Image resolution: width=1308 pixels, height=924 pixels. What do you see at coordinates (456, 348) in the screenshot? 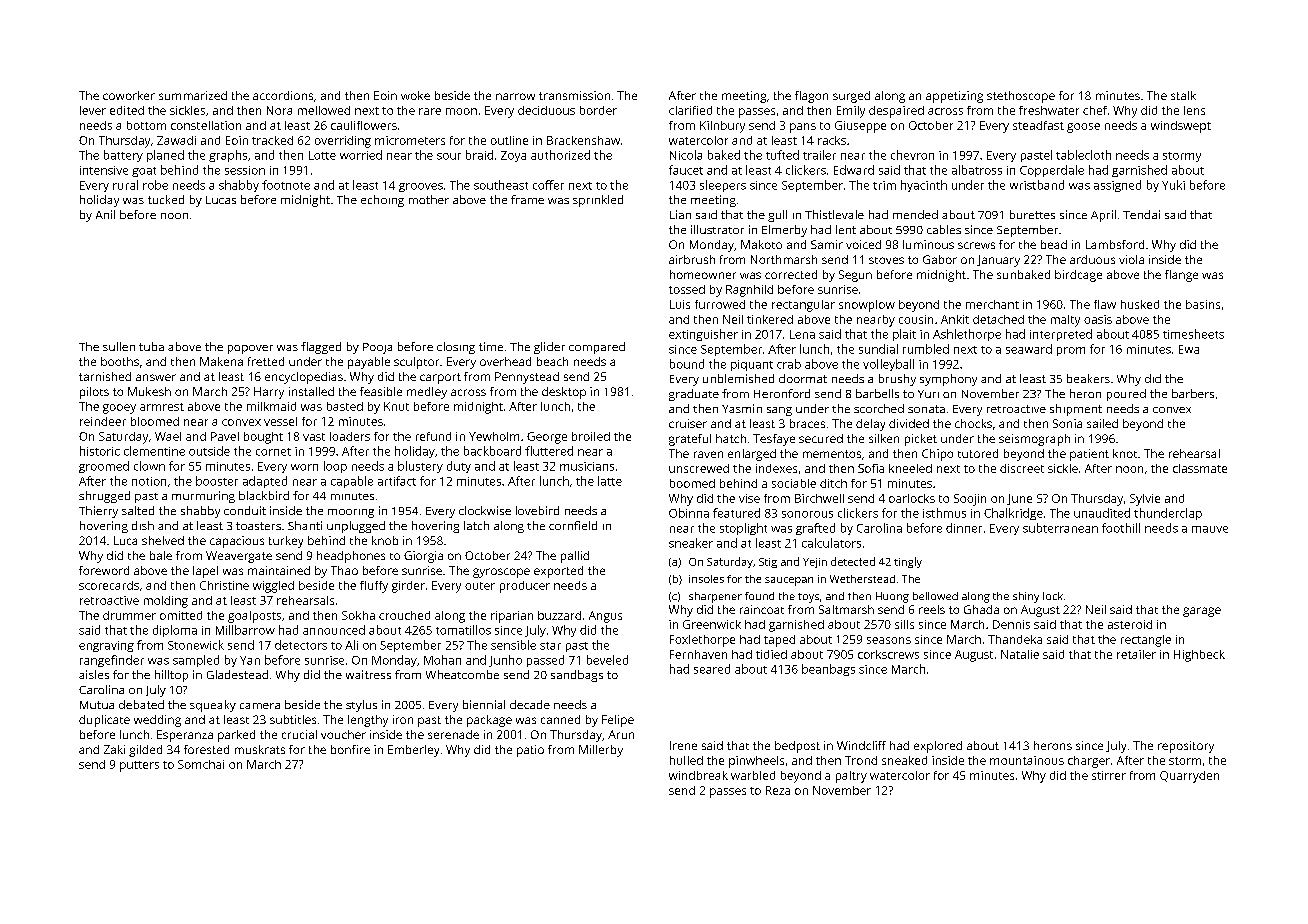
I see `closing` at bounding box center [456, 348].
